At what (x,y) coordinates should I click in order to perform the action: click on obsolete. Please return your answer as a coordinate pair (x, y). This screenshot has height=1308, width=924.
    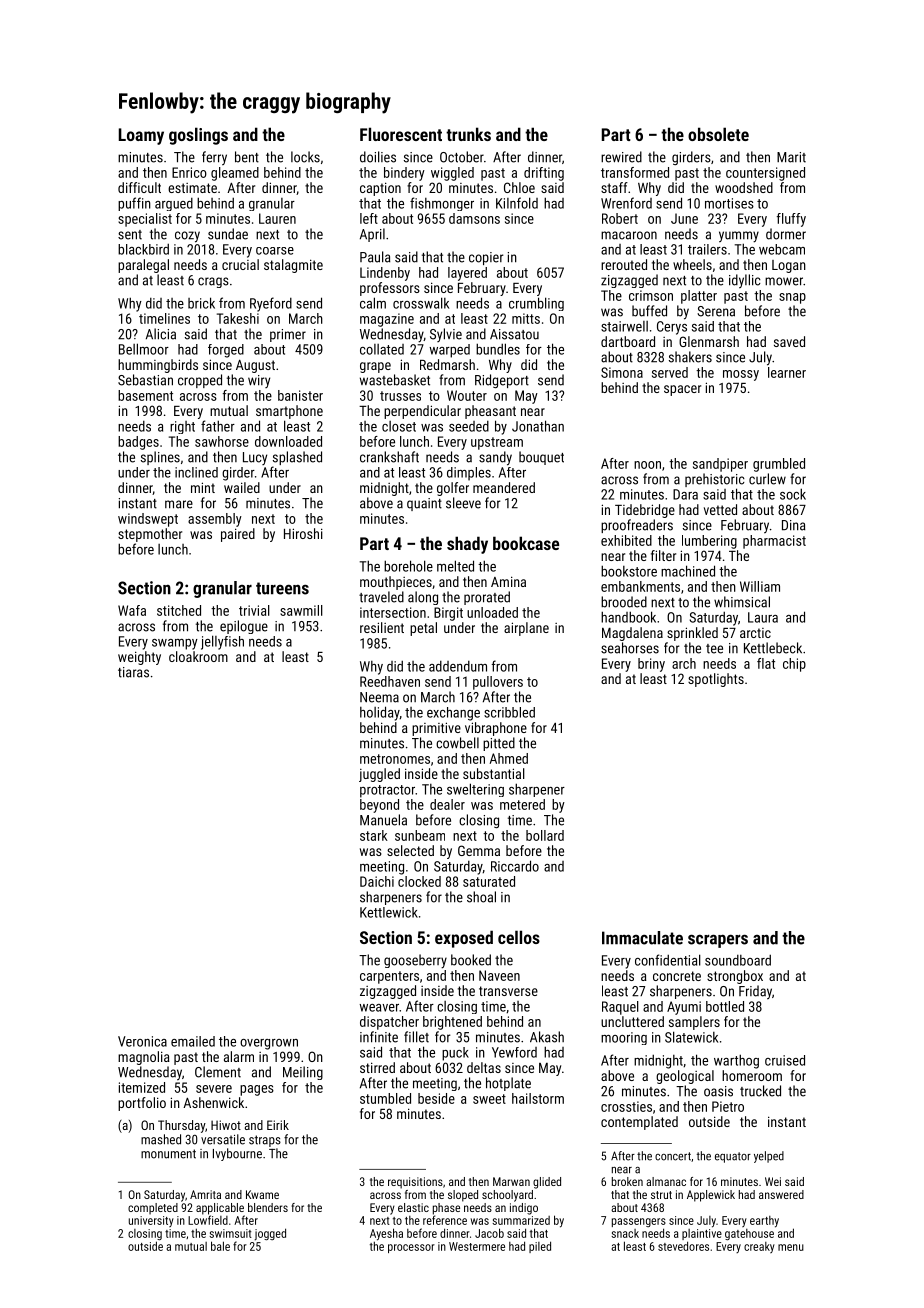
    Looking at the image, I should click on (718, 134).
